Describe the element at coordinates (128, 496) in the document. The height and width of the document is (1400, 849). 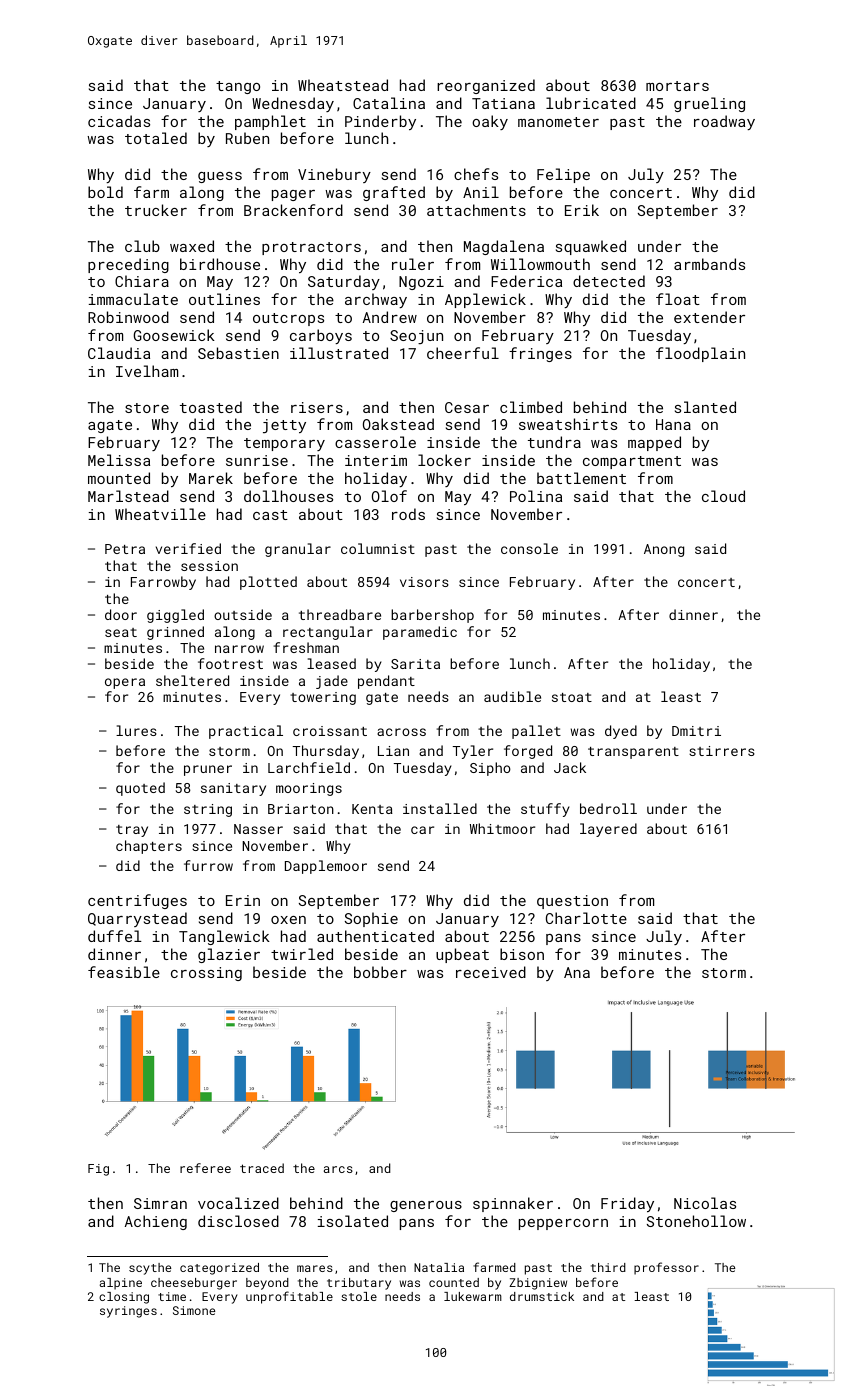
I see `Marlstead` at that location.
